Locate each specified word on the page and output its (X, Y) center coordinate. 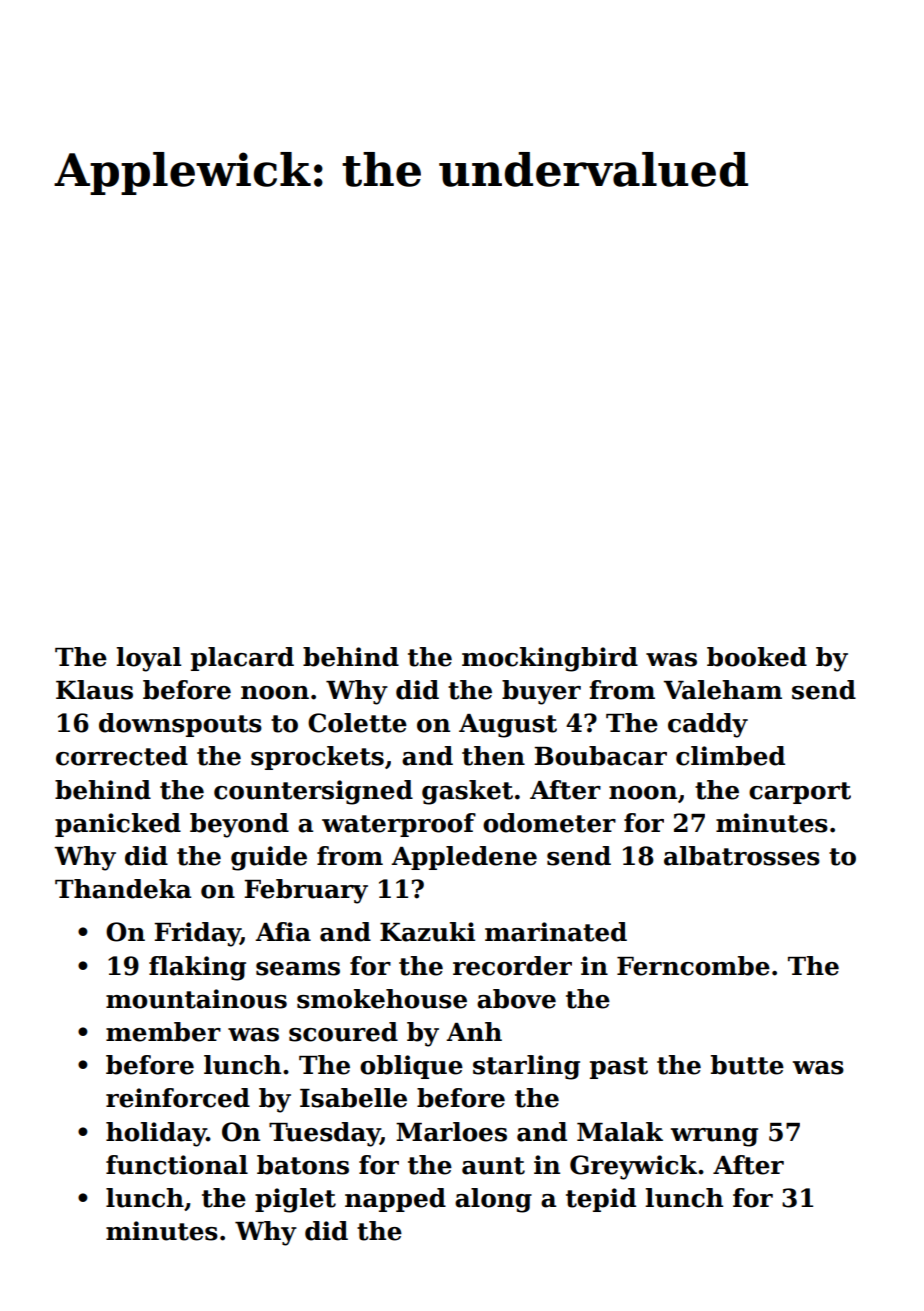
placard (242, 659)
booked (757, 657)
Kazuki (427, 932)
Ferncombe (693, 966)
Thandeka (123, 889)
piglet (295, 1200)
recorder (512, 966)
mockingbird (550, 659)
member (163, 1032)
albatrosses (742, 856)
